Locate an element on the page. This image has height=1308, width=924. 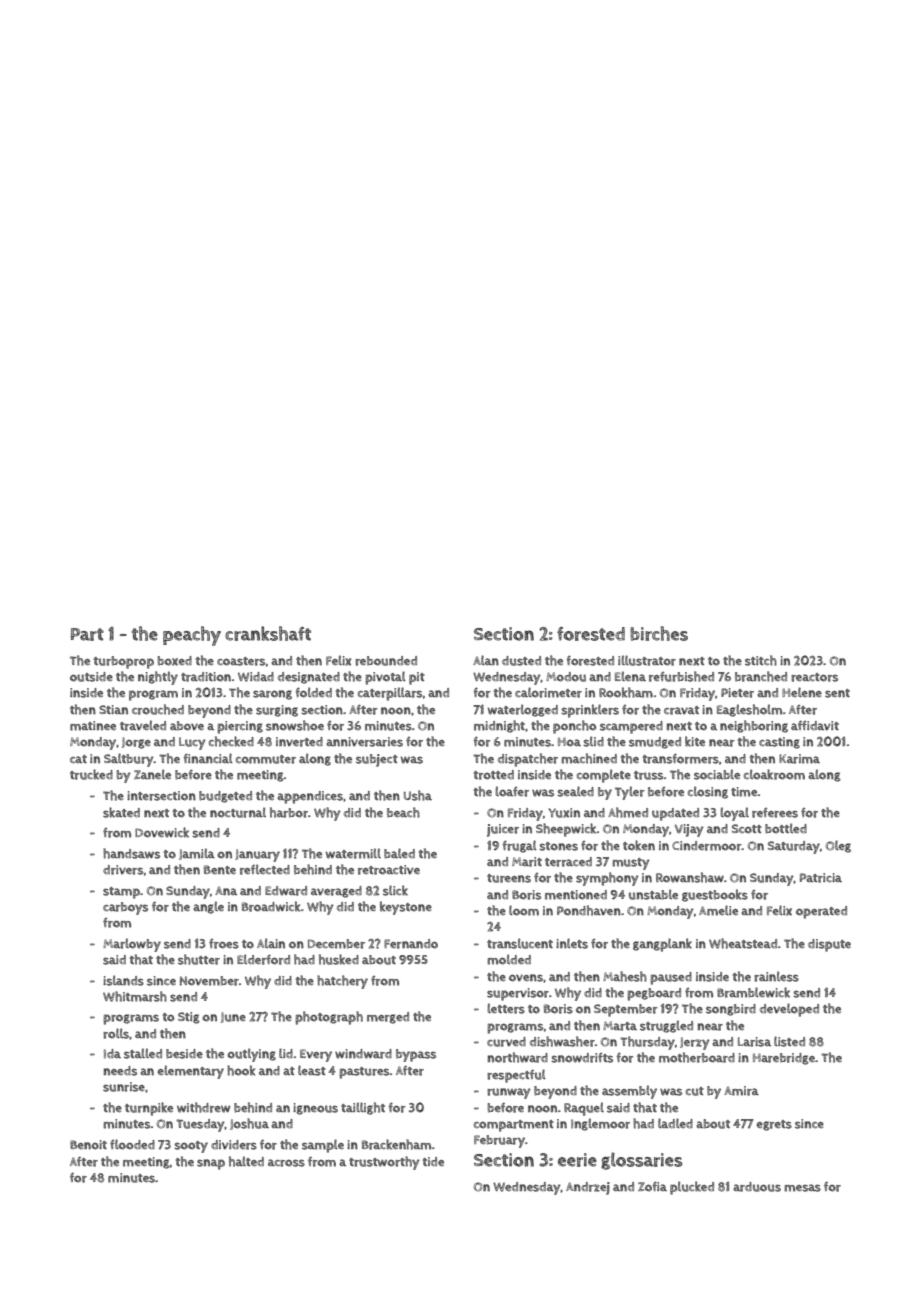
transformers is located at coordinates (680, 758).
